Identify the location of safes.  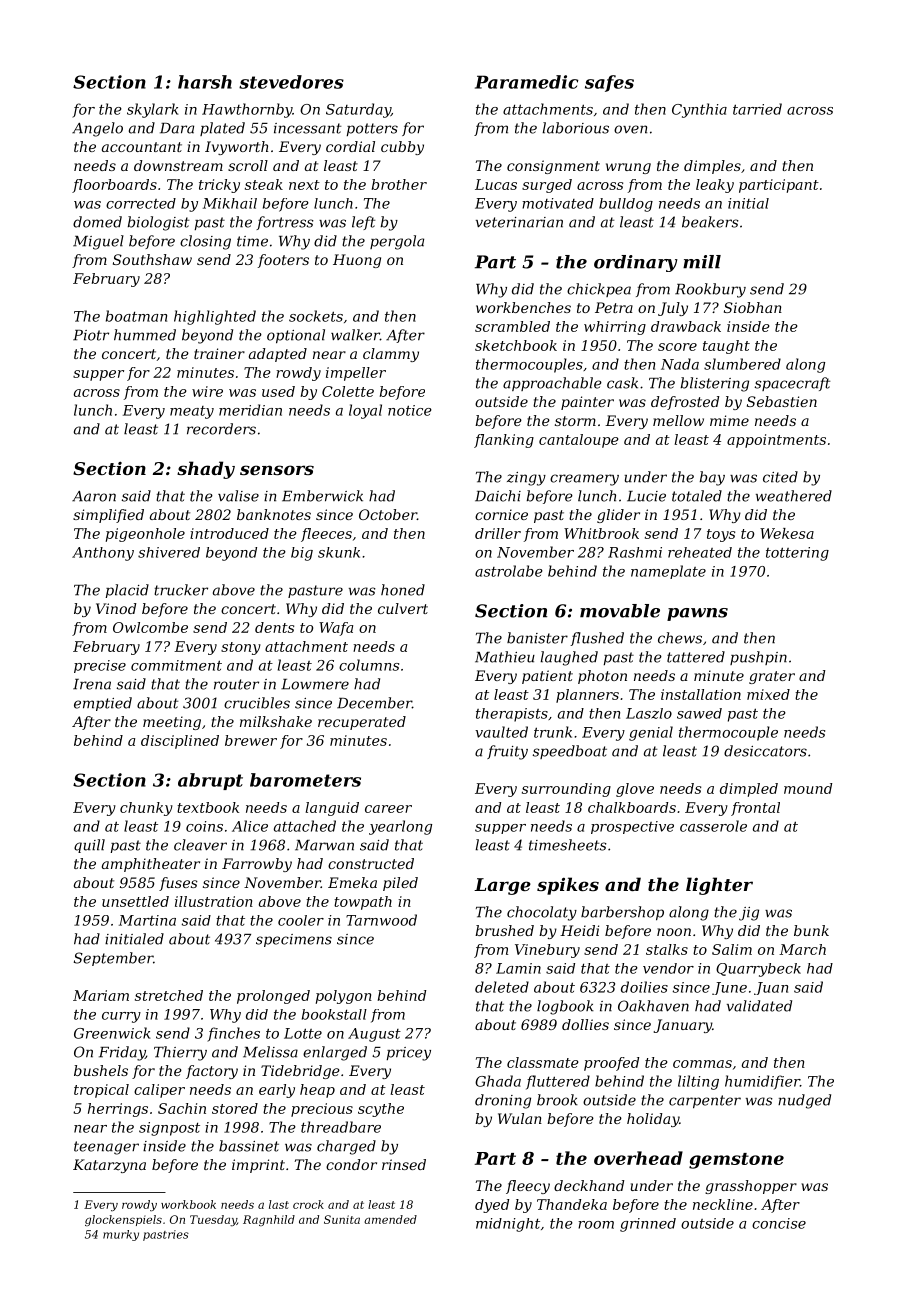
(609, 83).
